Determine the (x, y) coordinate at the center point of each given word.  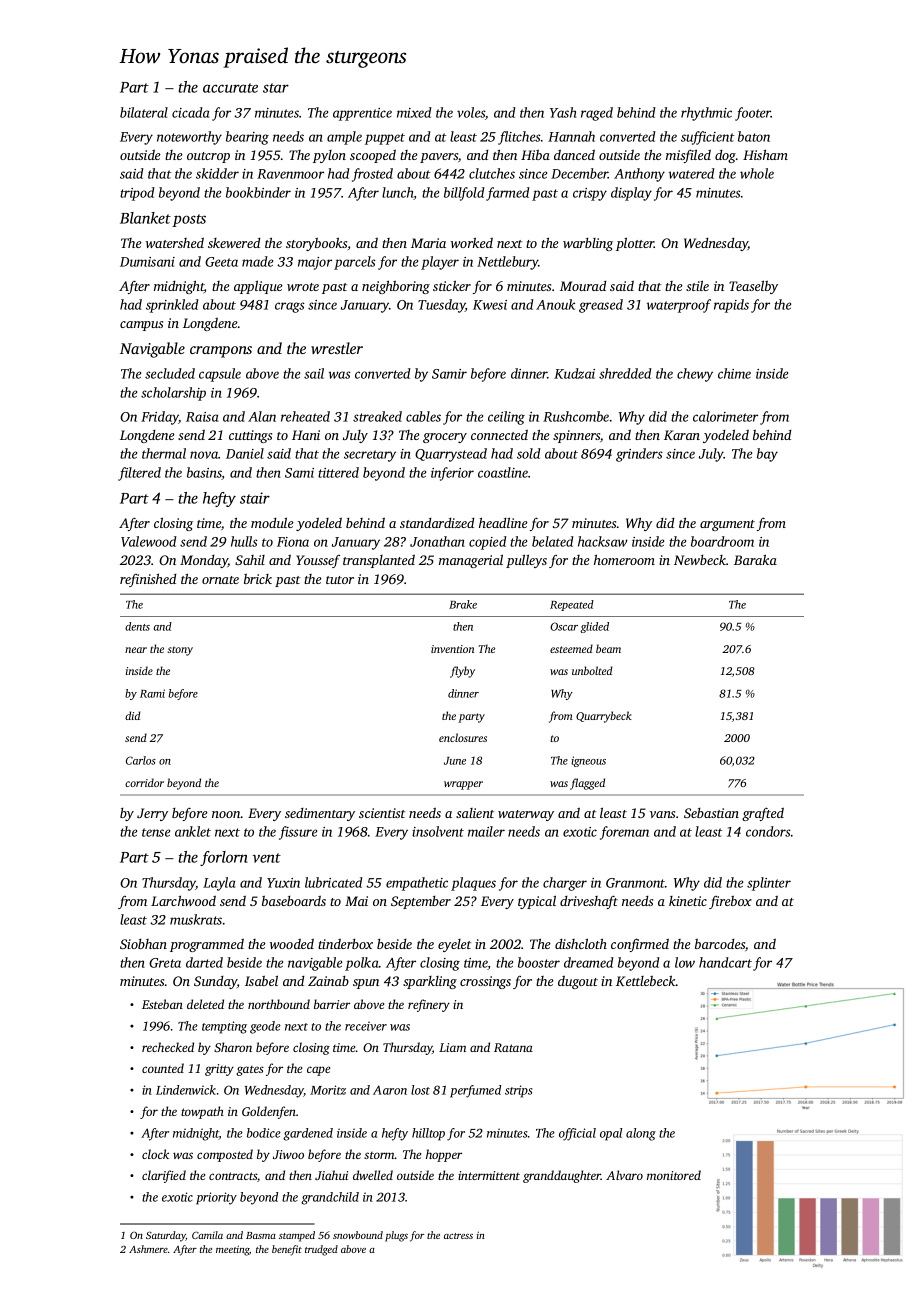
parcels (355, 263)
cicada (190, 112)
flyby (462, 672)
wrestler (337, 348)
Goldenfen (269, 1112)
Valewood (149, 541)
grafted (763, 814)
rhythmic (706, 114)
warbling (588, 244)
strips (518, 1091)
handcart (725, 962)
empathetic (417, 884)
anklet (193, 831)
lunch (398, 193)
